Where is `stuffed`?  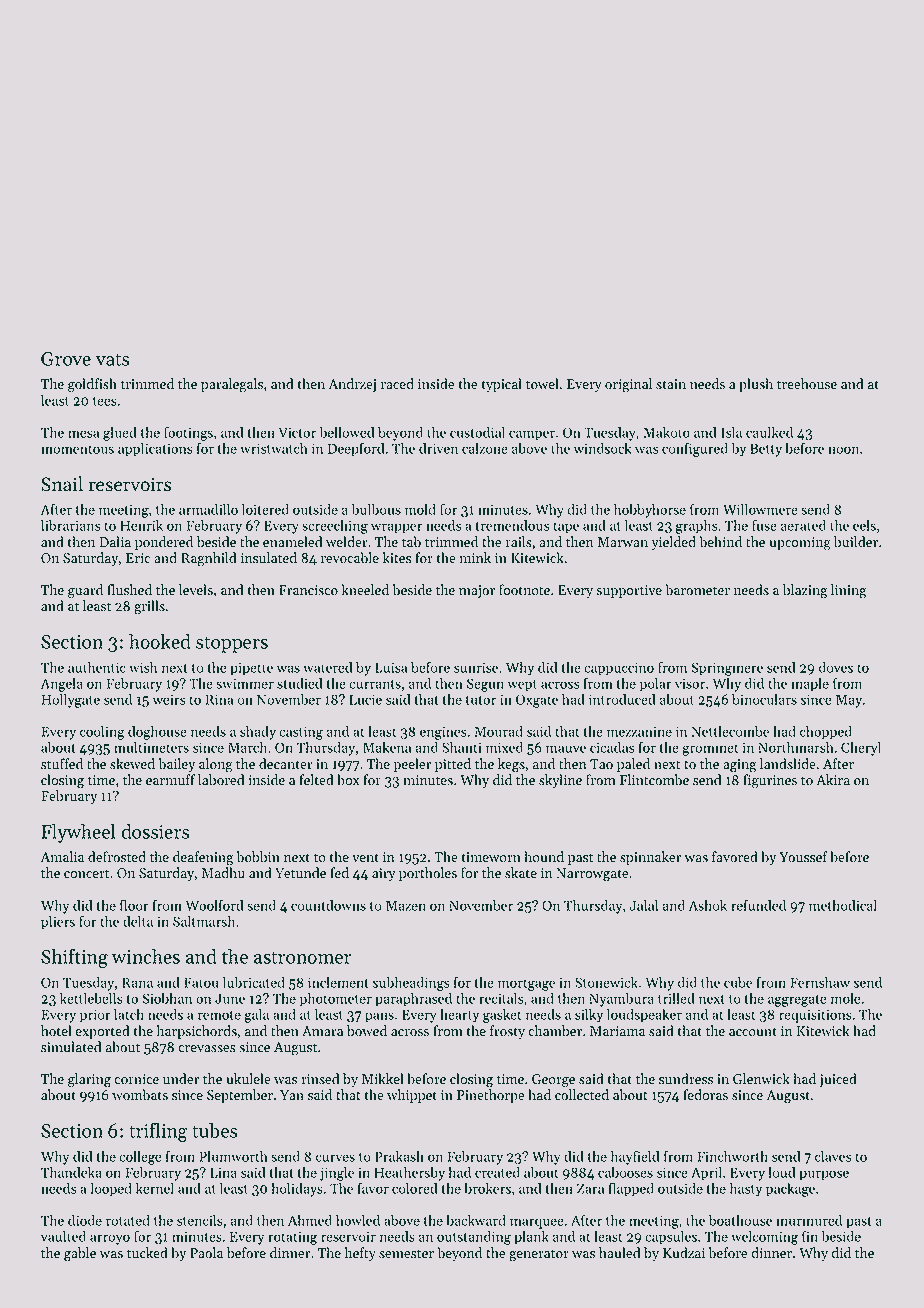
stuffed is located at coordinates (62, 764).
